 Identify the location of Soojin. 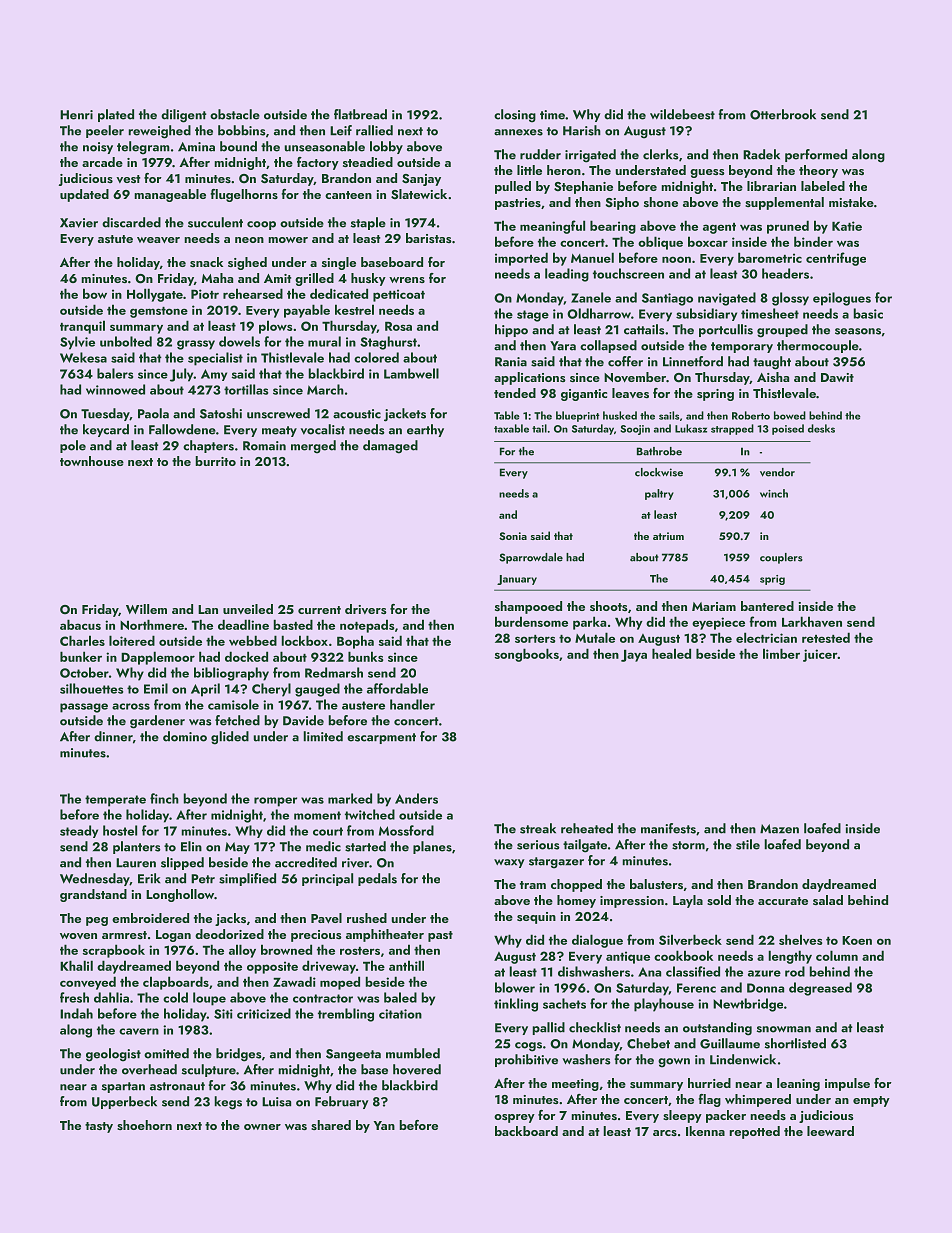
(635, 430).
